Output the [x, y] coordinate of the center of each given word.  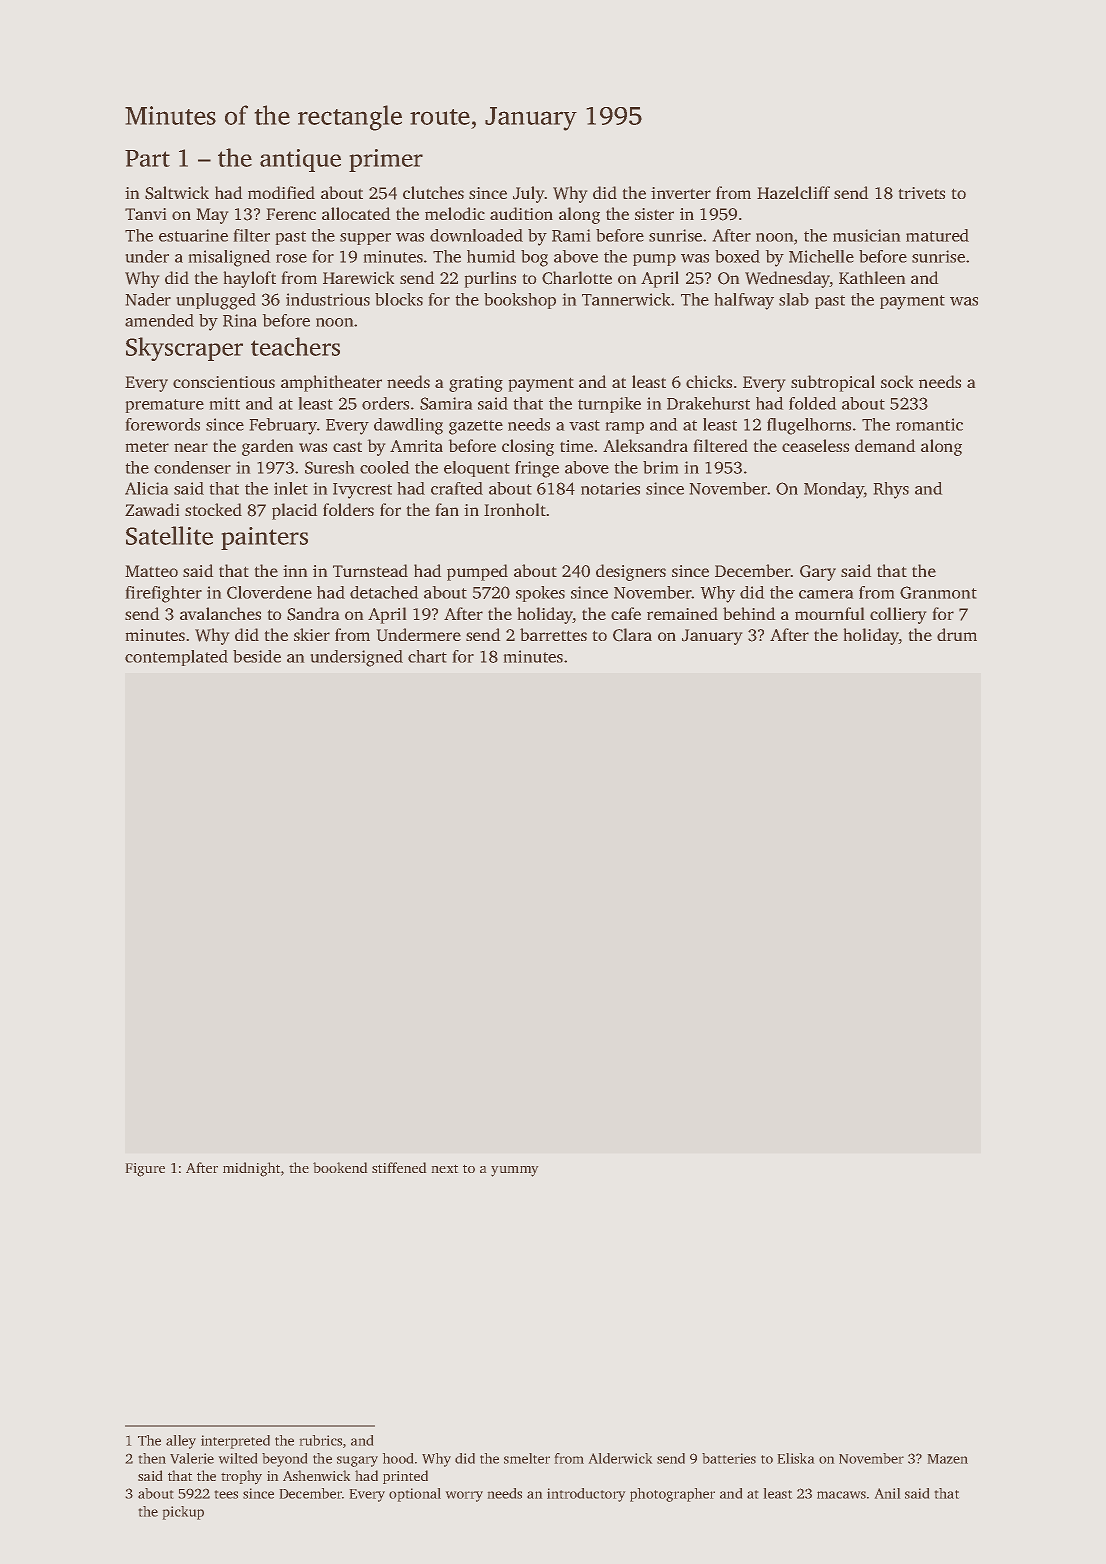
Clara [632, 635]
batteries [729, 1458]
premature [164, 406]
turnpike [609, 405]
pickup [183, 1513]
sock [897, 381]
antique [300, 160]
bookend [340, 1167]
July [529, 194]
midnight [252, 1169]
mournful [830, 613]
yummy [515, 1171]
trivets [921, 193]
